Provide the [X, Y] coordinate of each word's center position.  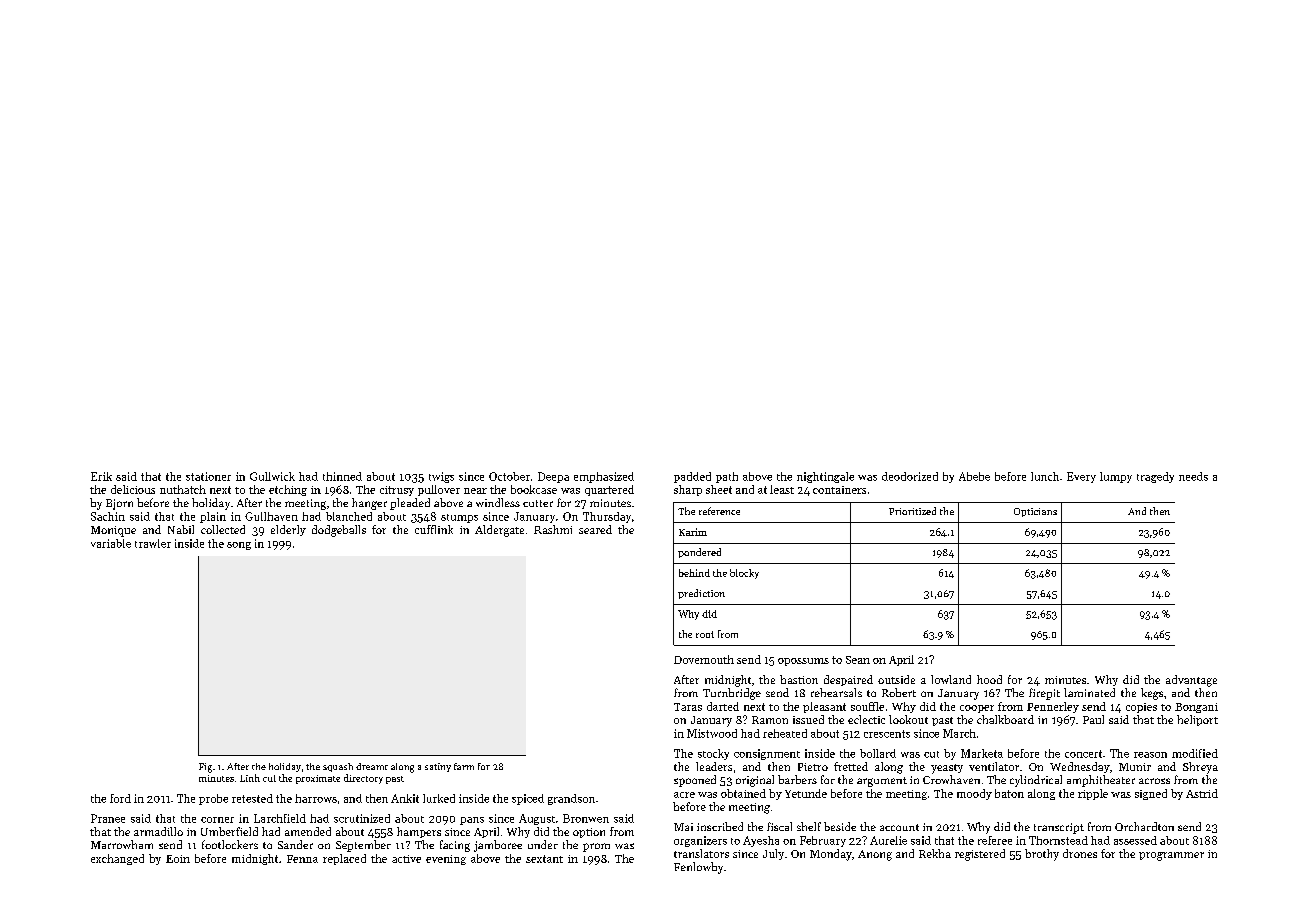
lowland [951, 679]
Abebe [974, 476]
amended [308, 831]
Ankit [405, 798]
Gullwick [272, 476]
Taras [688, 707]
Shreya [1200, 768]
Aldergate [499, 531]
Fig [205, 768]
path [727, 477]
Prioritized [912, 511]
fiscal [779, 826]
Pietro [813, 767]
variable [111, 543]
